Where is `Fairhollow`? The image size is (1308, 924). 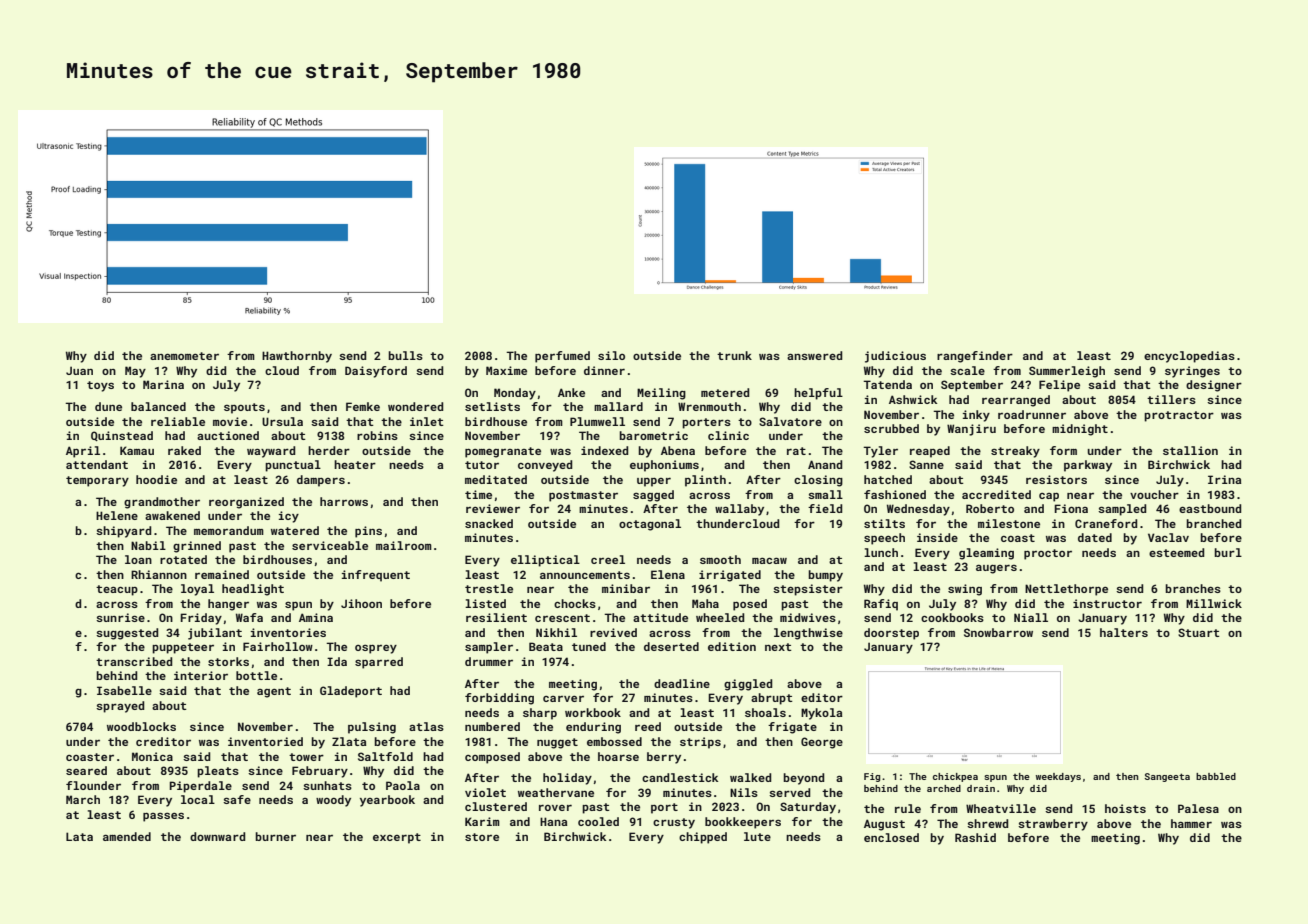
Fairhollow is located at coordinates (278, 646).
